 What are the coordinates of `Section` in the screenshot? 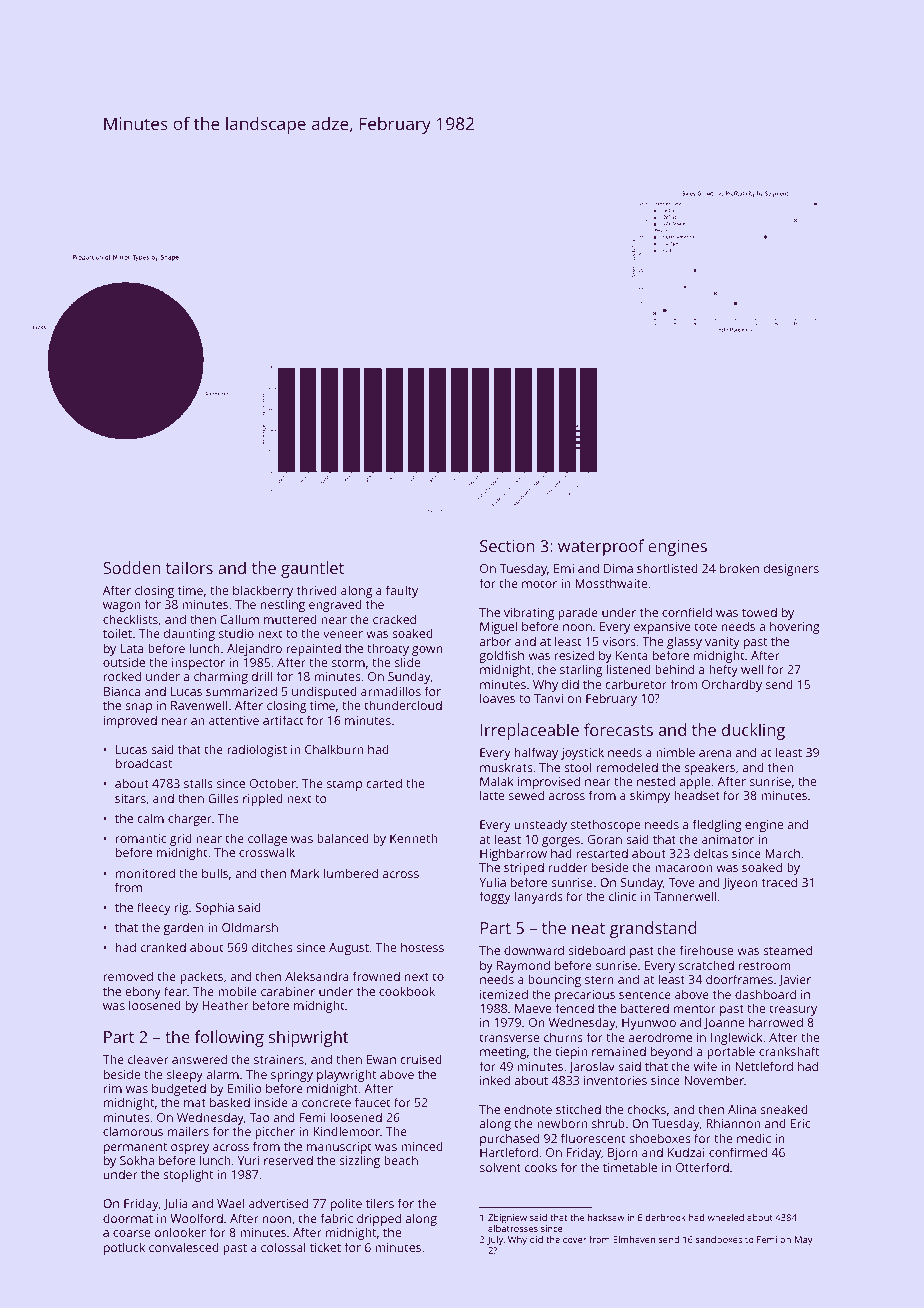 It's located at (507, 546).
